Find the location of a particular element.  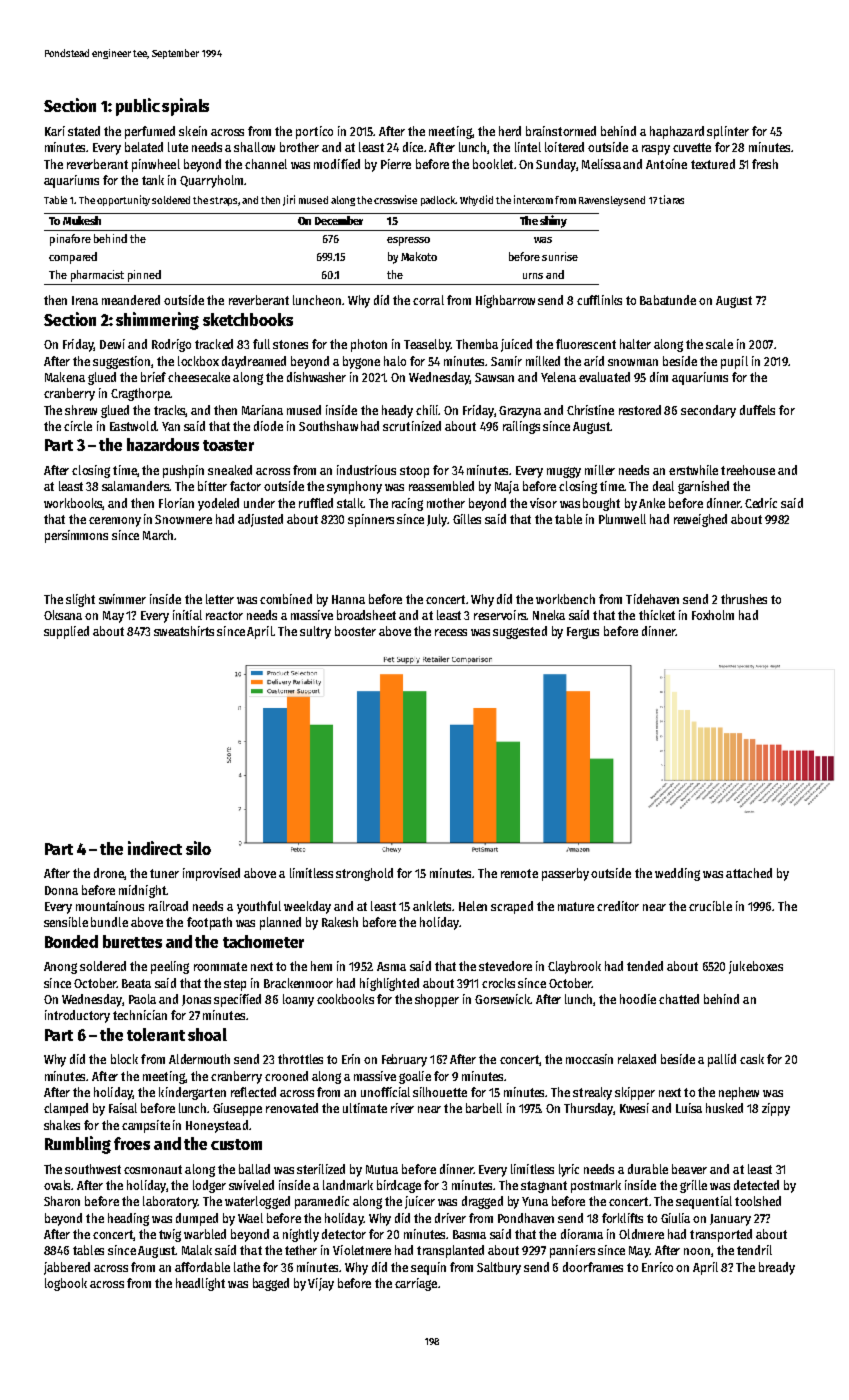

haphazard is located at coordinates (677, 132).
